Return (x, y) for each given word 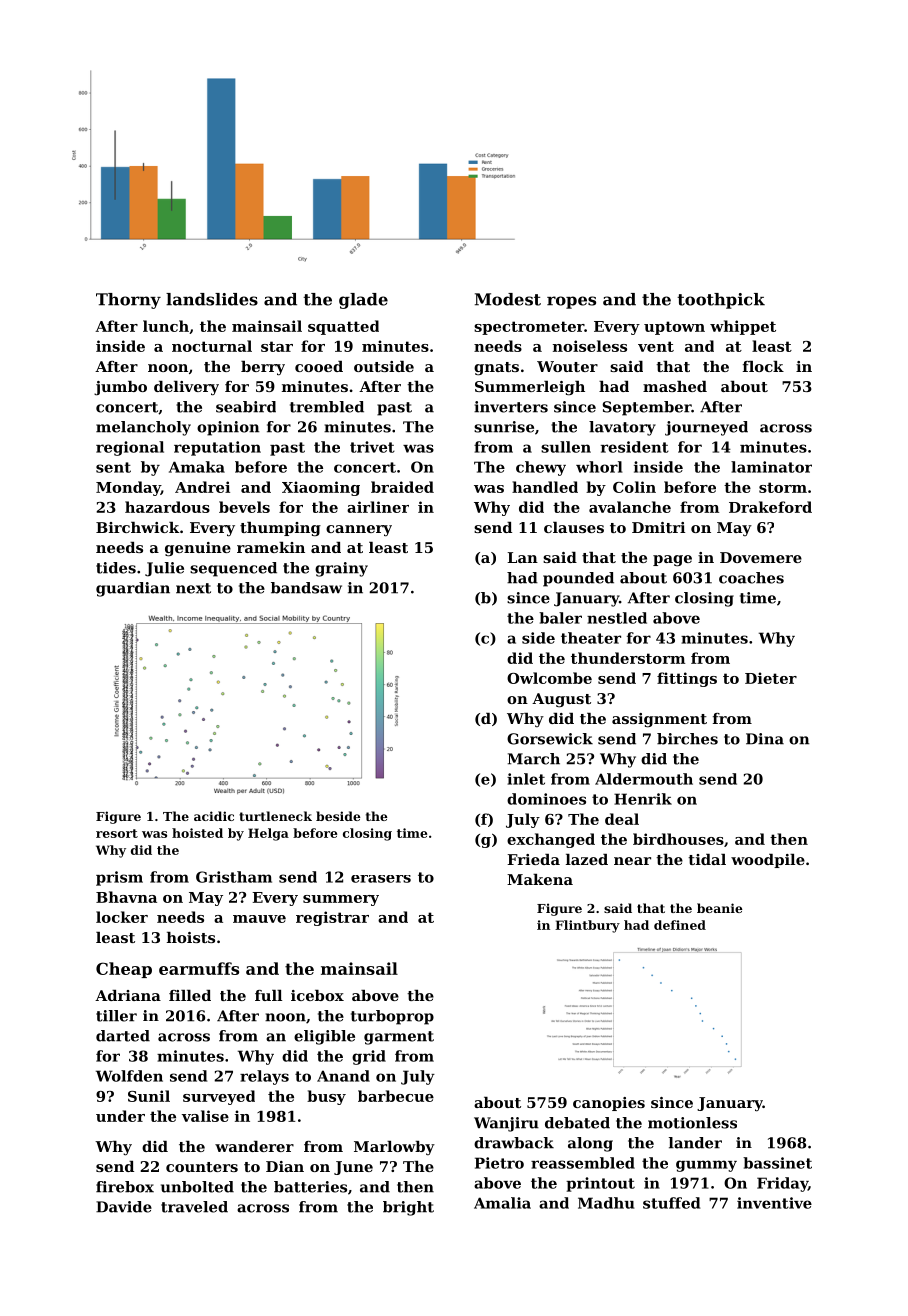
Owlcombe (549, 678)
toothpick (721, 301)
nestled (617, 618)
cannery (359, 531)
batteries (310, 1187)
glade (363, 301)
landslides (212, 299)
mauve (259, 919)
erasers (381, 879)
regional (130, 448)
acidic (214, 816)
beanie (719, 908)
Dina (765, 739)
